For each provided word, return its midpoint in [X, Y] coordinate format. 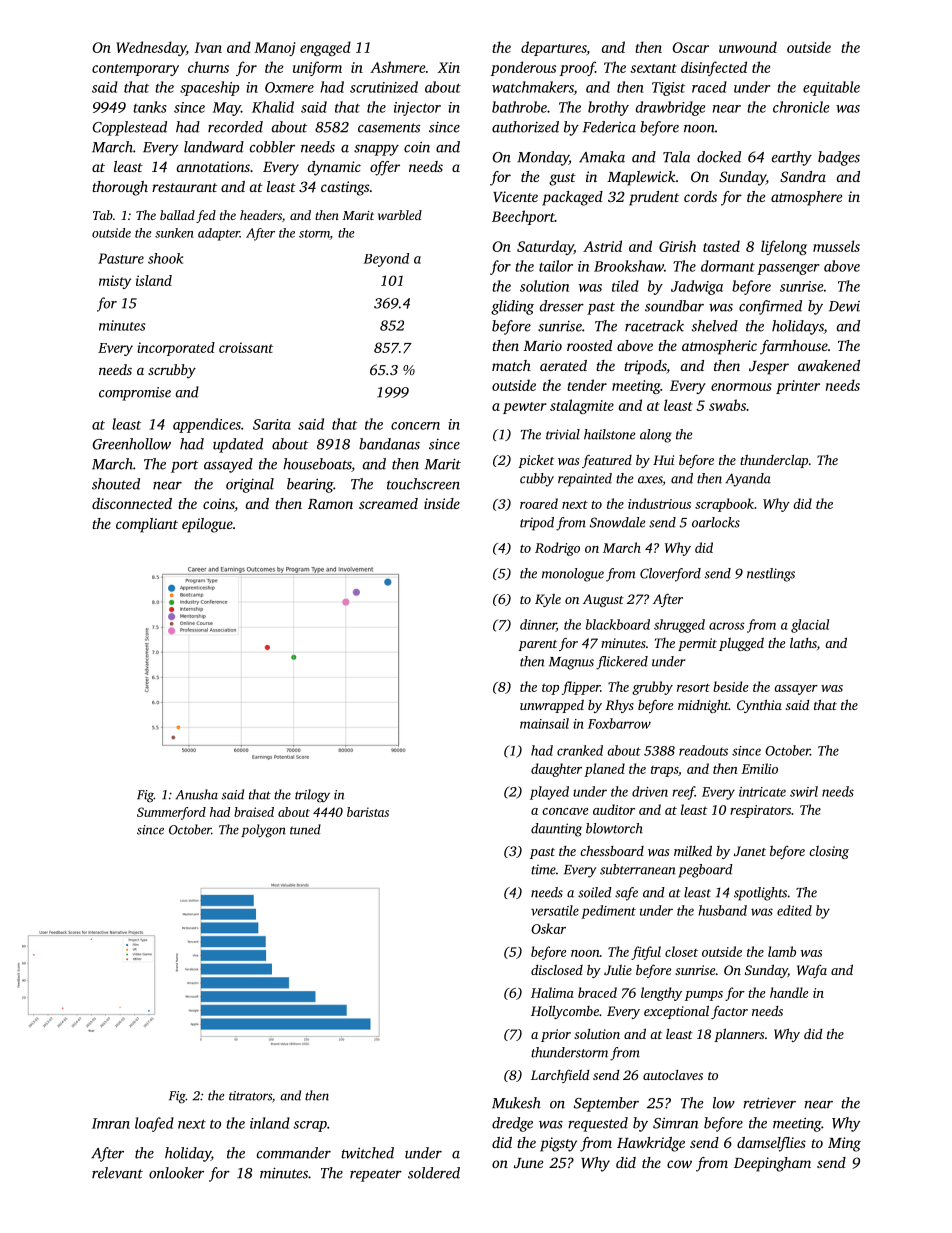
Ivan [208, 47]
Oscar [690, 47]
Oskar [548, 928]
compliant [147, 525]
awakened [829, 365]
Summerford [171, 813]
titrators [250, 1096]
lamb [782, 951]
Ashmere [397, 67]
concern [415, 426]
